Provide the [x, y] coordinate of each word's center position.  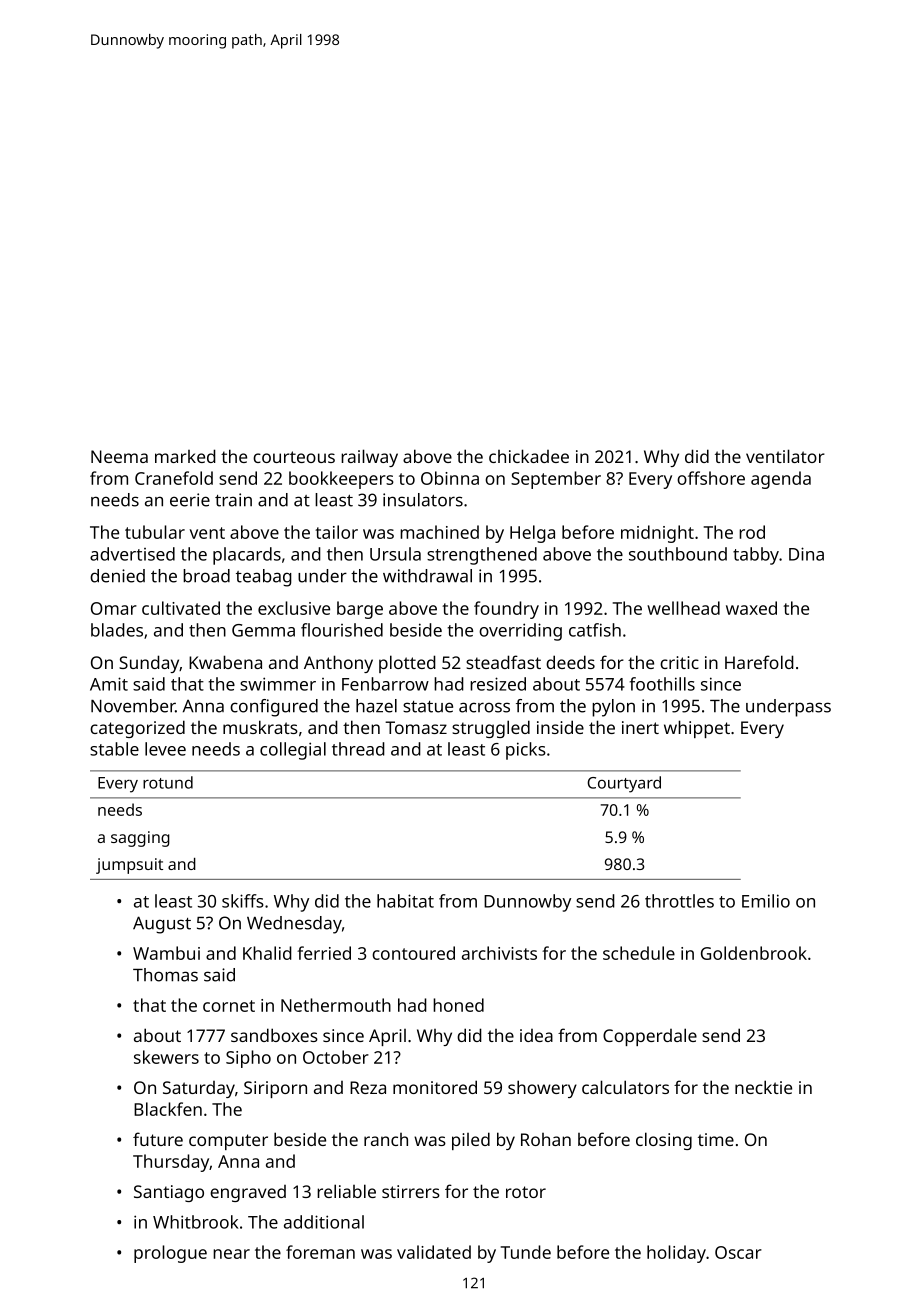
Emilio [766, 901]
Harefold [759, 662]
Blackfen [168, 1109]
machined [439, 532]
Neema [119, 456]
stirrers [411, 1191]
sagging [140, 839]
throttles [679, 901]
